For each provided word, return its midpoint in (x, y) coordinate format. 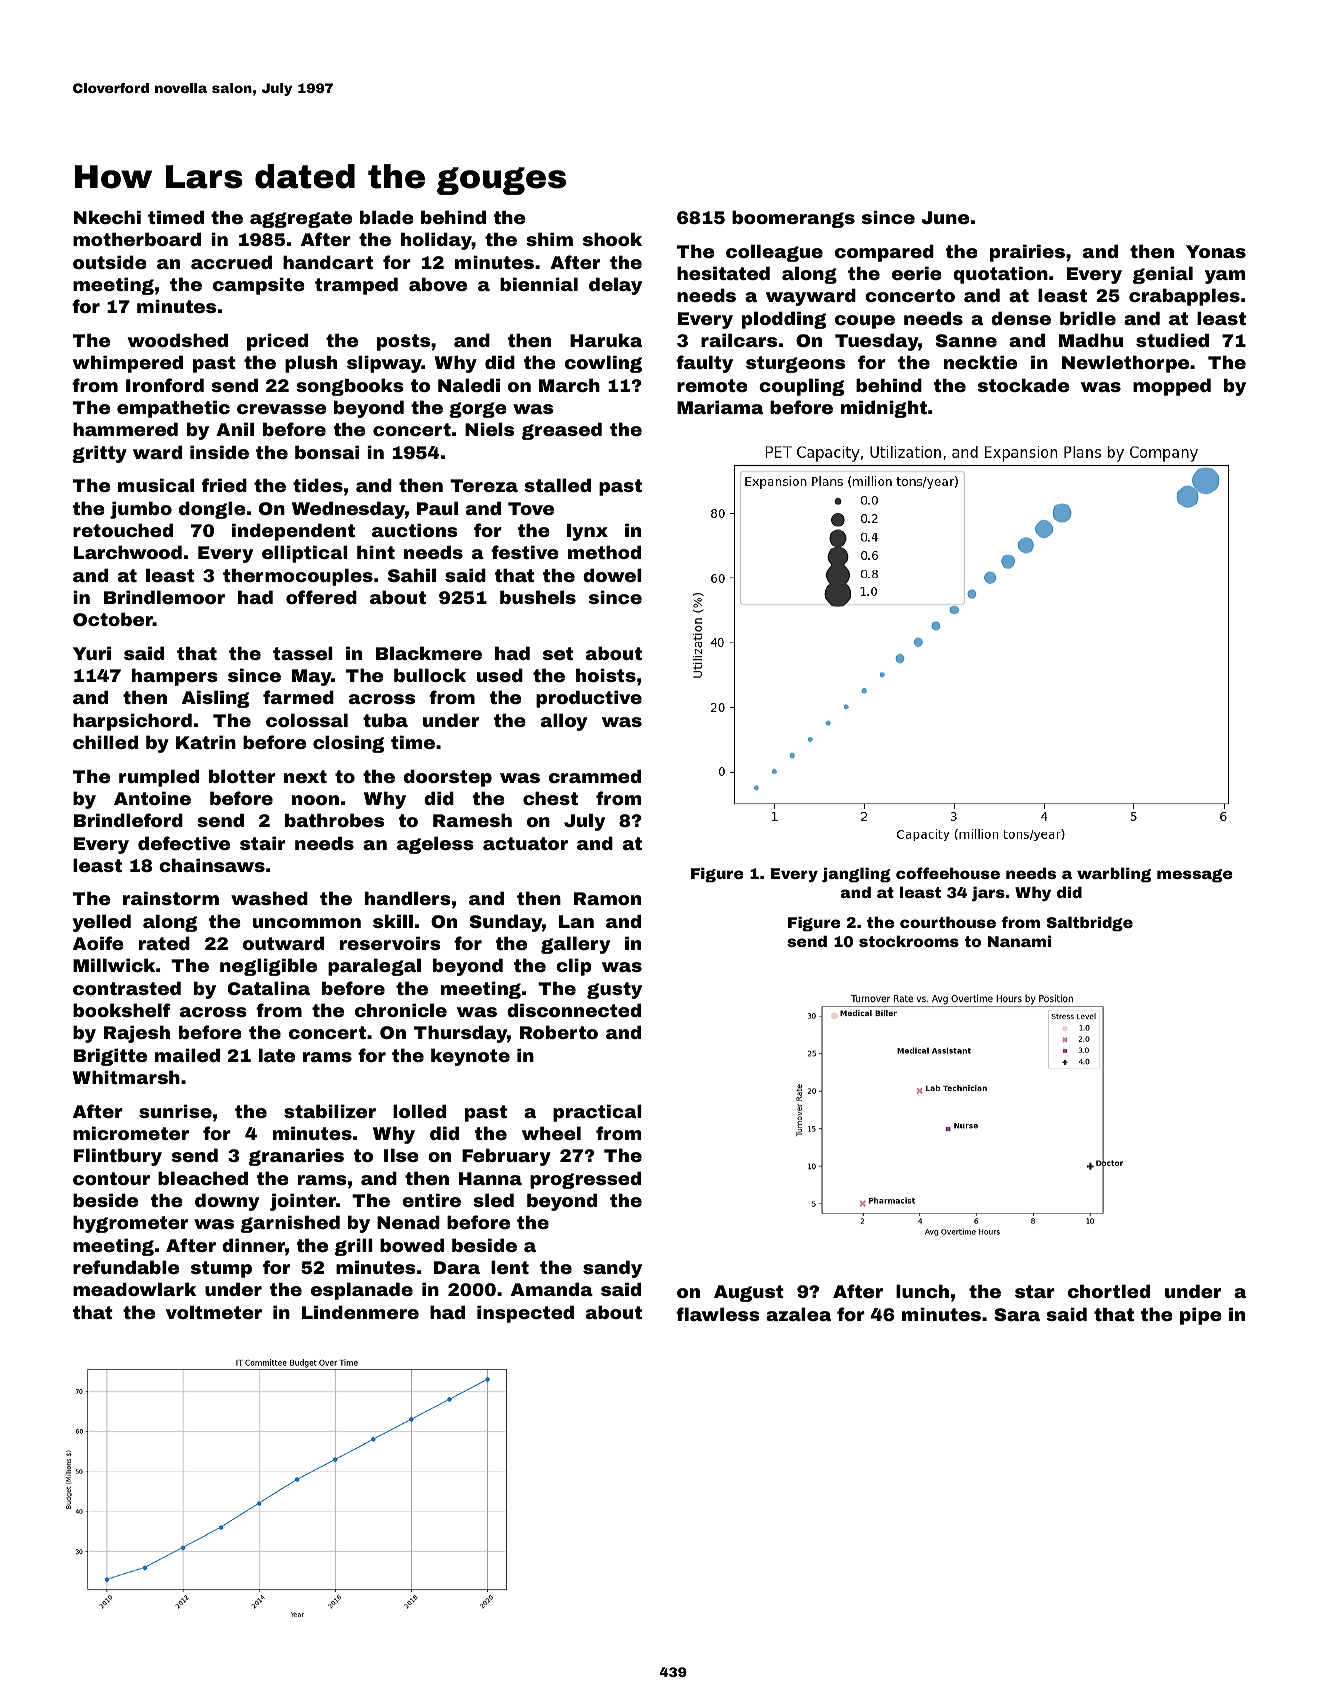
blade (387, 217)
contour (111, 1178)
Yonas (1216, 251)
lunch (922, 1291)
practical (597, 1113)
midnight (884, 409)
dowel (612, 575)
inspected (525, 1314)
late (277, 1055)
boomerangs (793, 219)
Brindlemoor (164, 597)
